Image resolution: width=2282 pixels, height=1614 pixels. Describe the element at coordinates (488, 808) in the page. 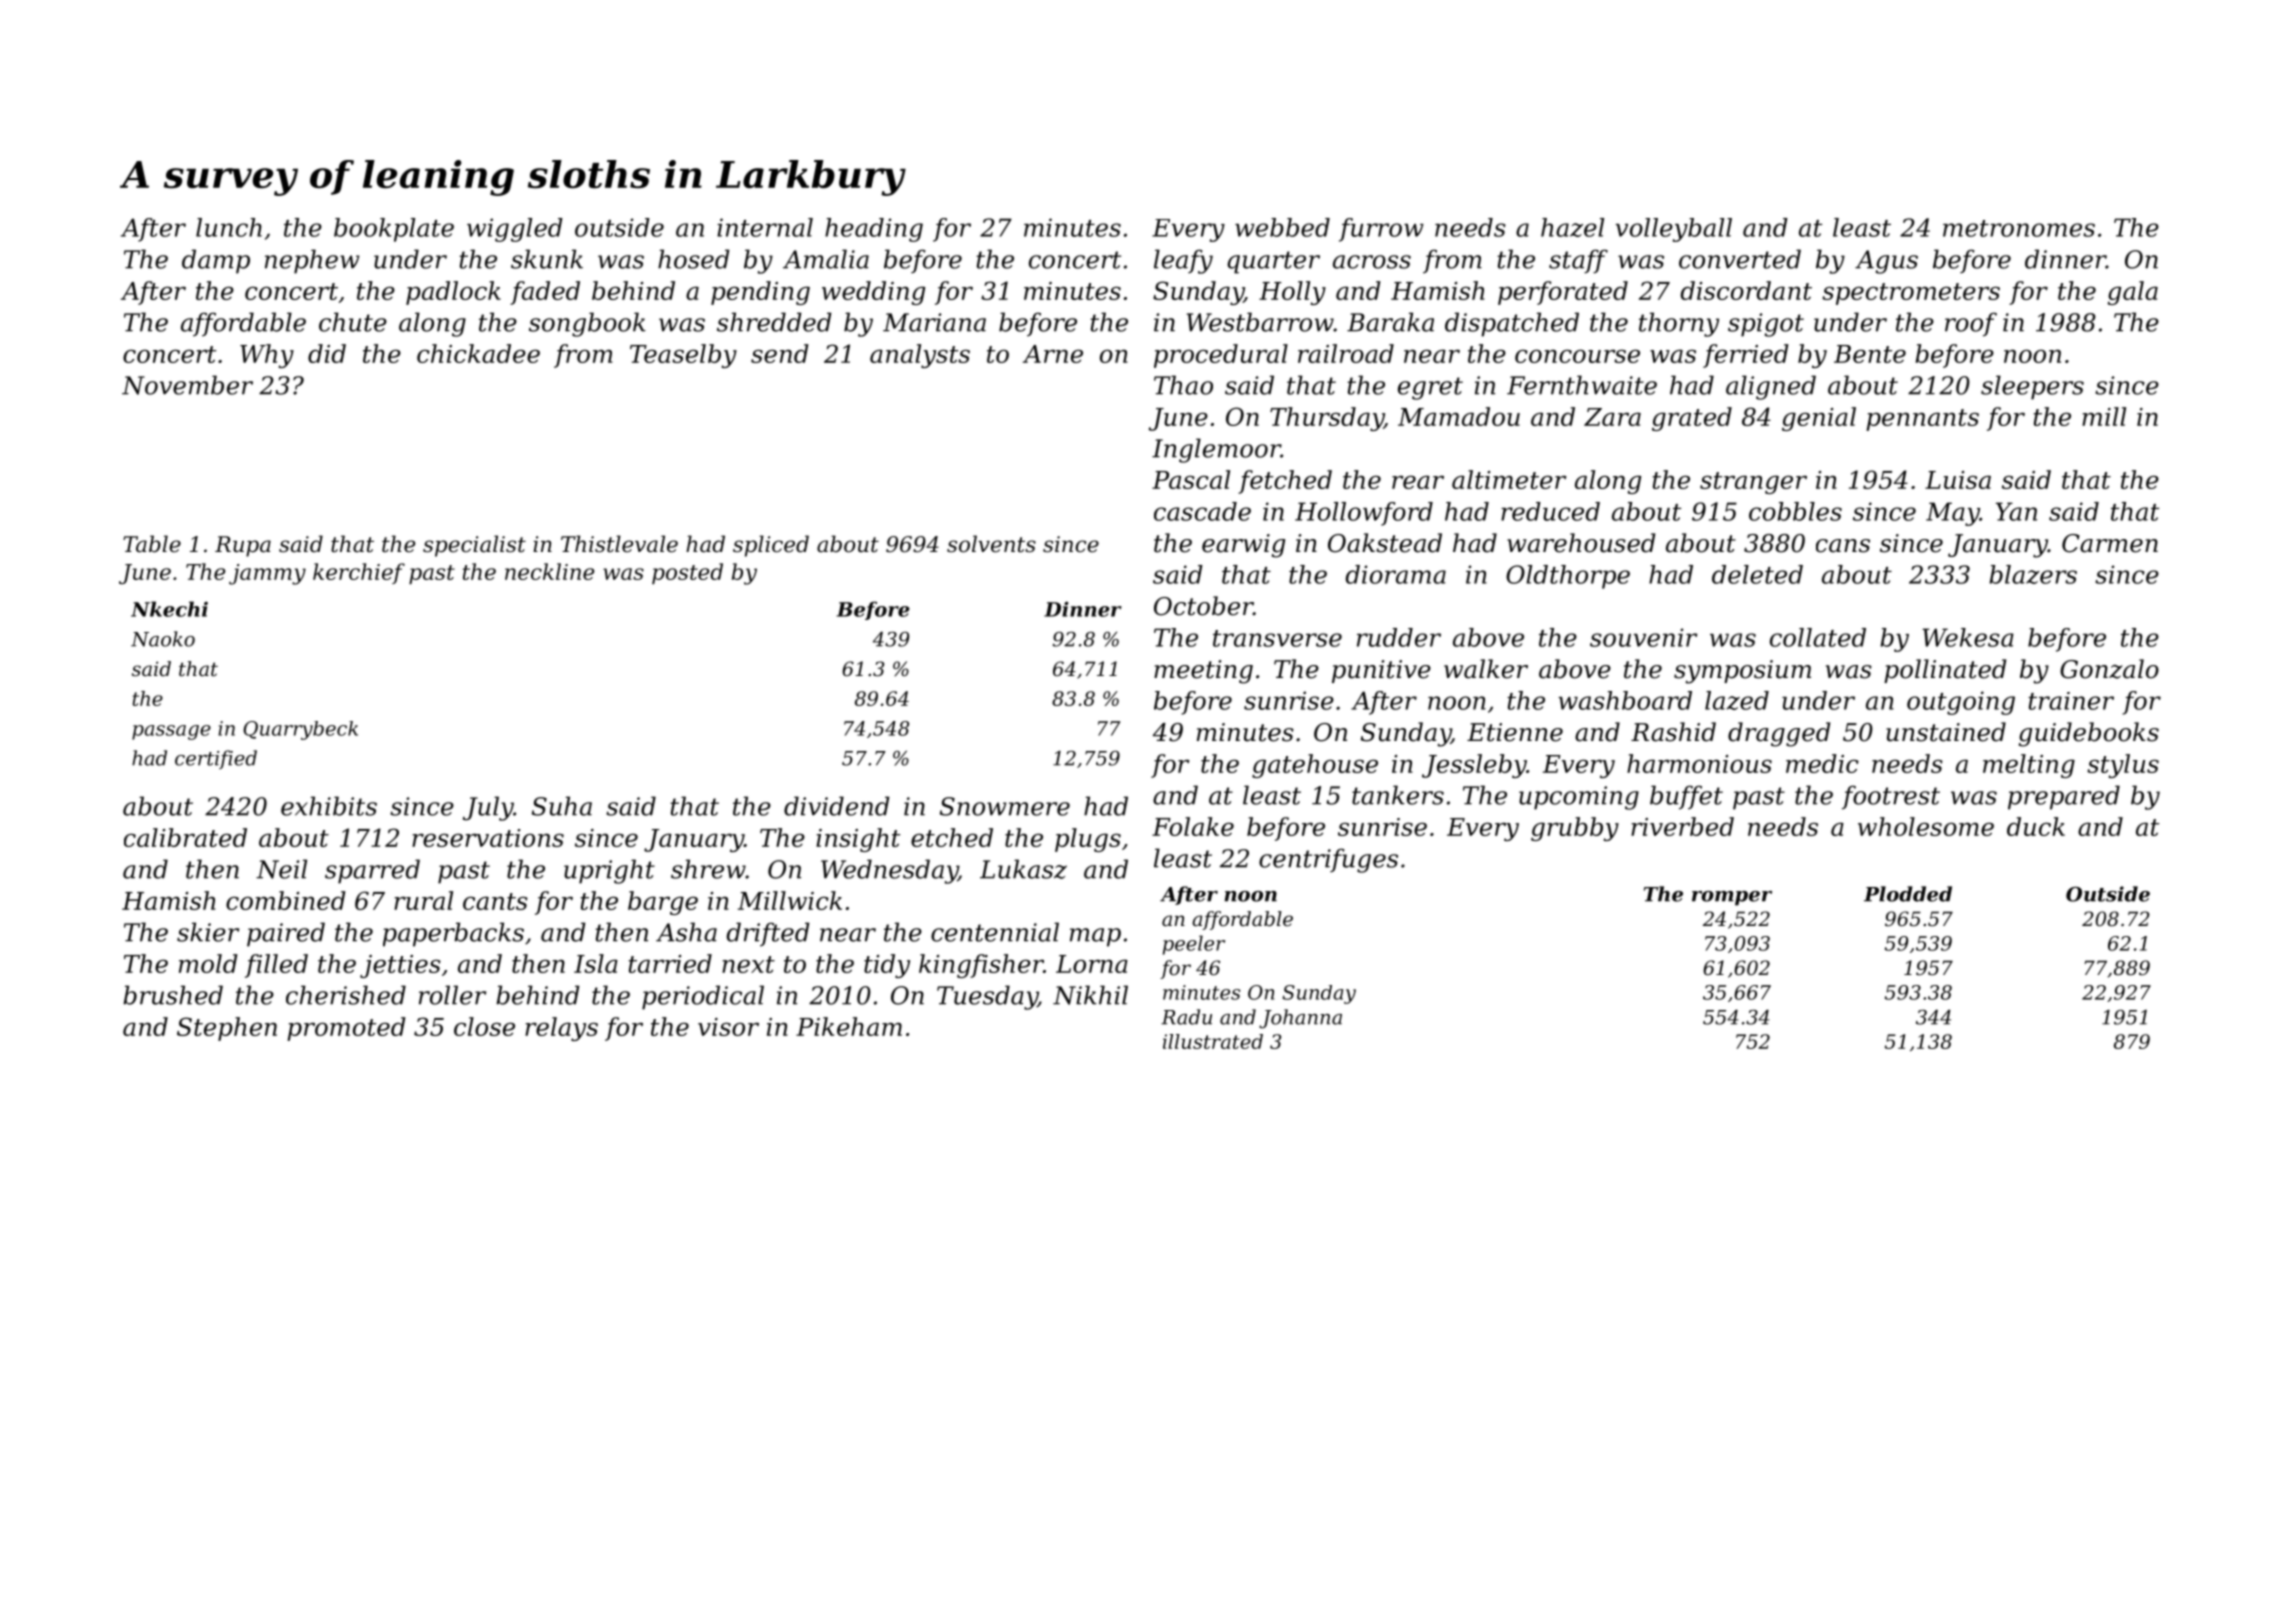

I see `July` at that location.
